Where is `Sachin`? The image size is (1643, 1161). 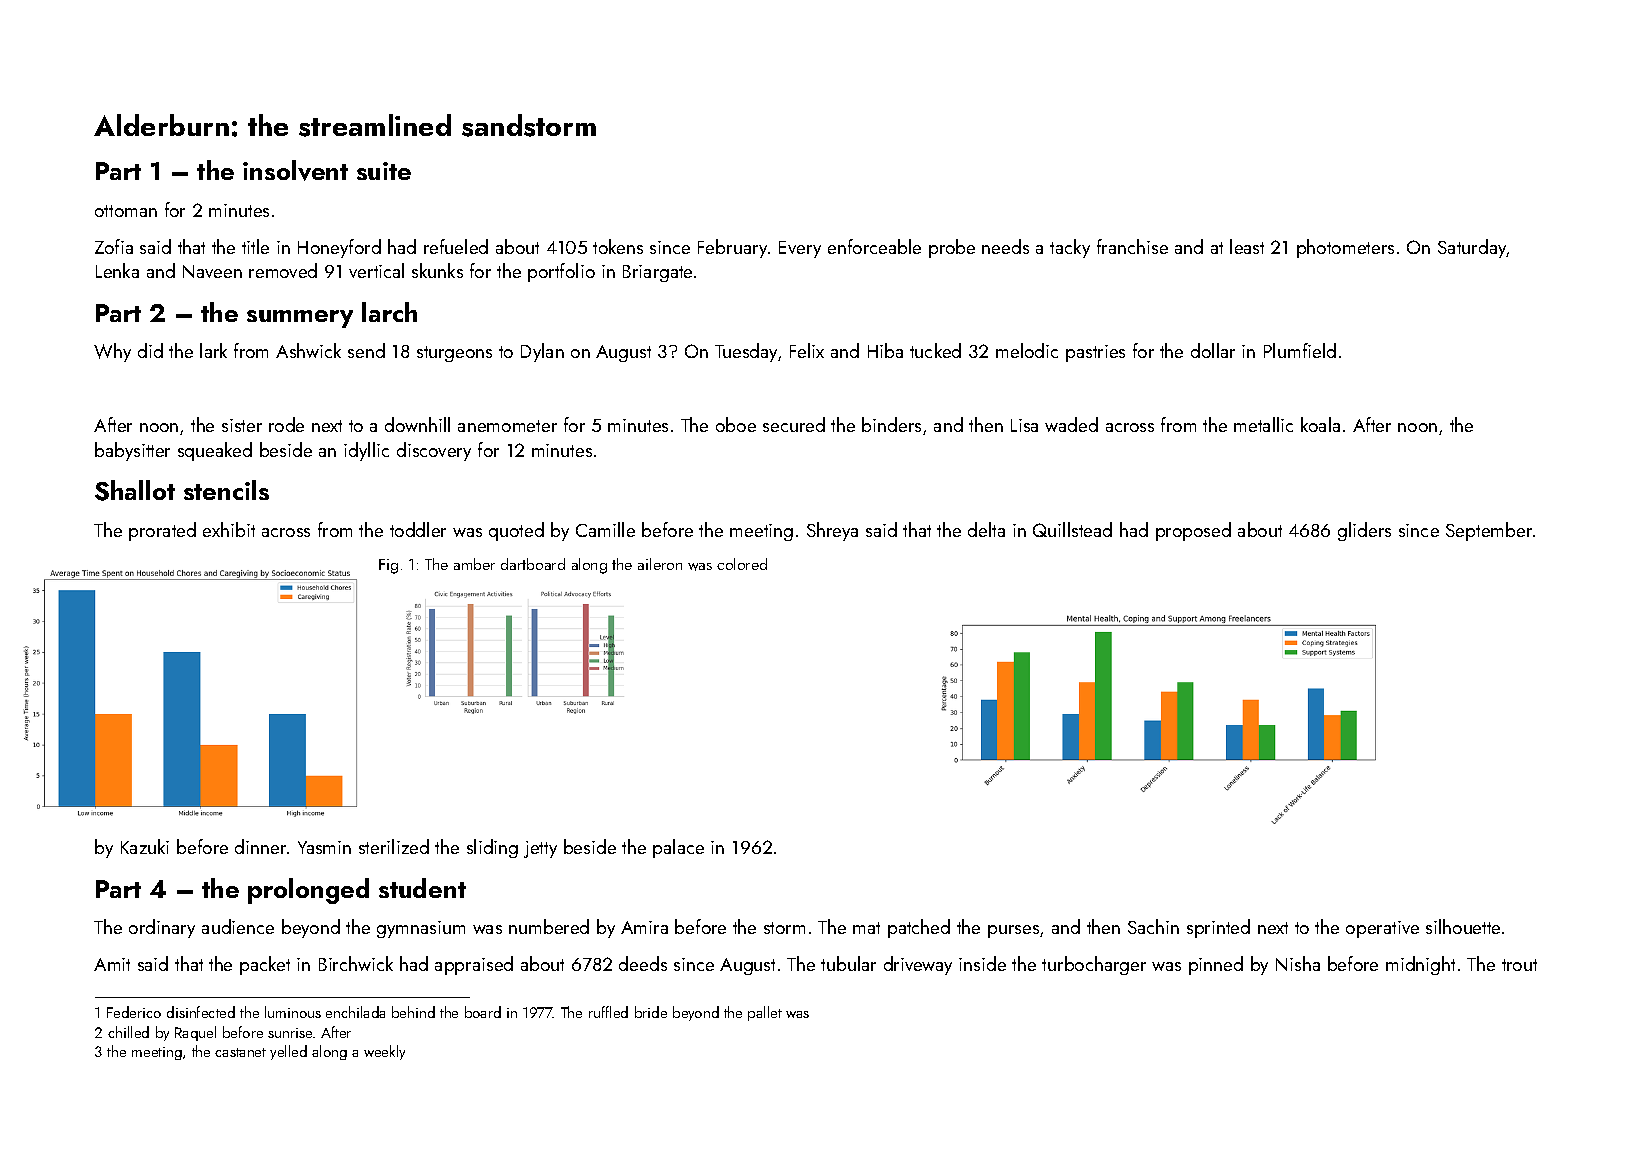 Sachin is located at coordinates (1153, 926).
